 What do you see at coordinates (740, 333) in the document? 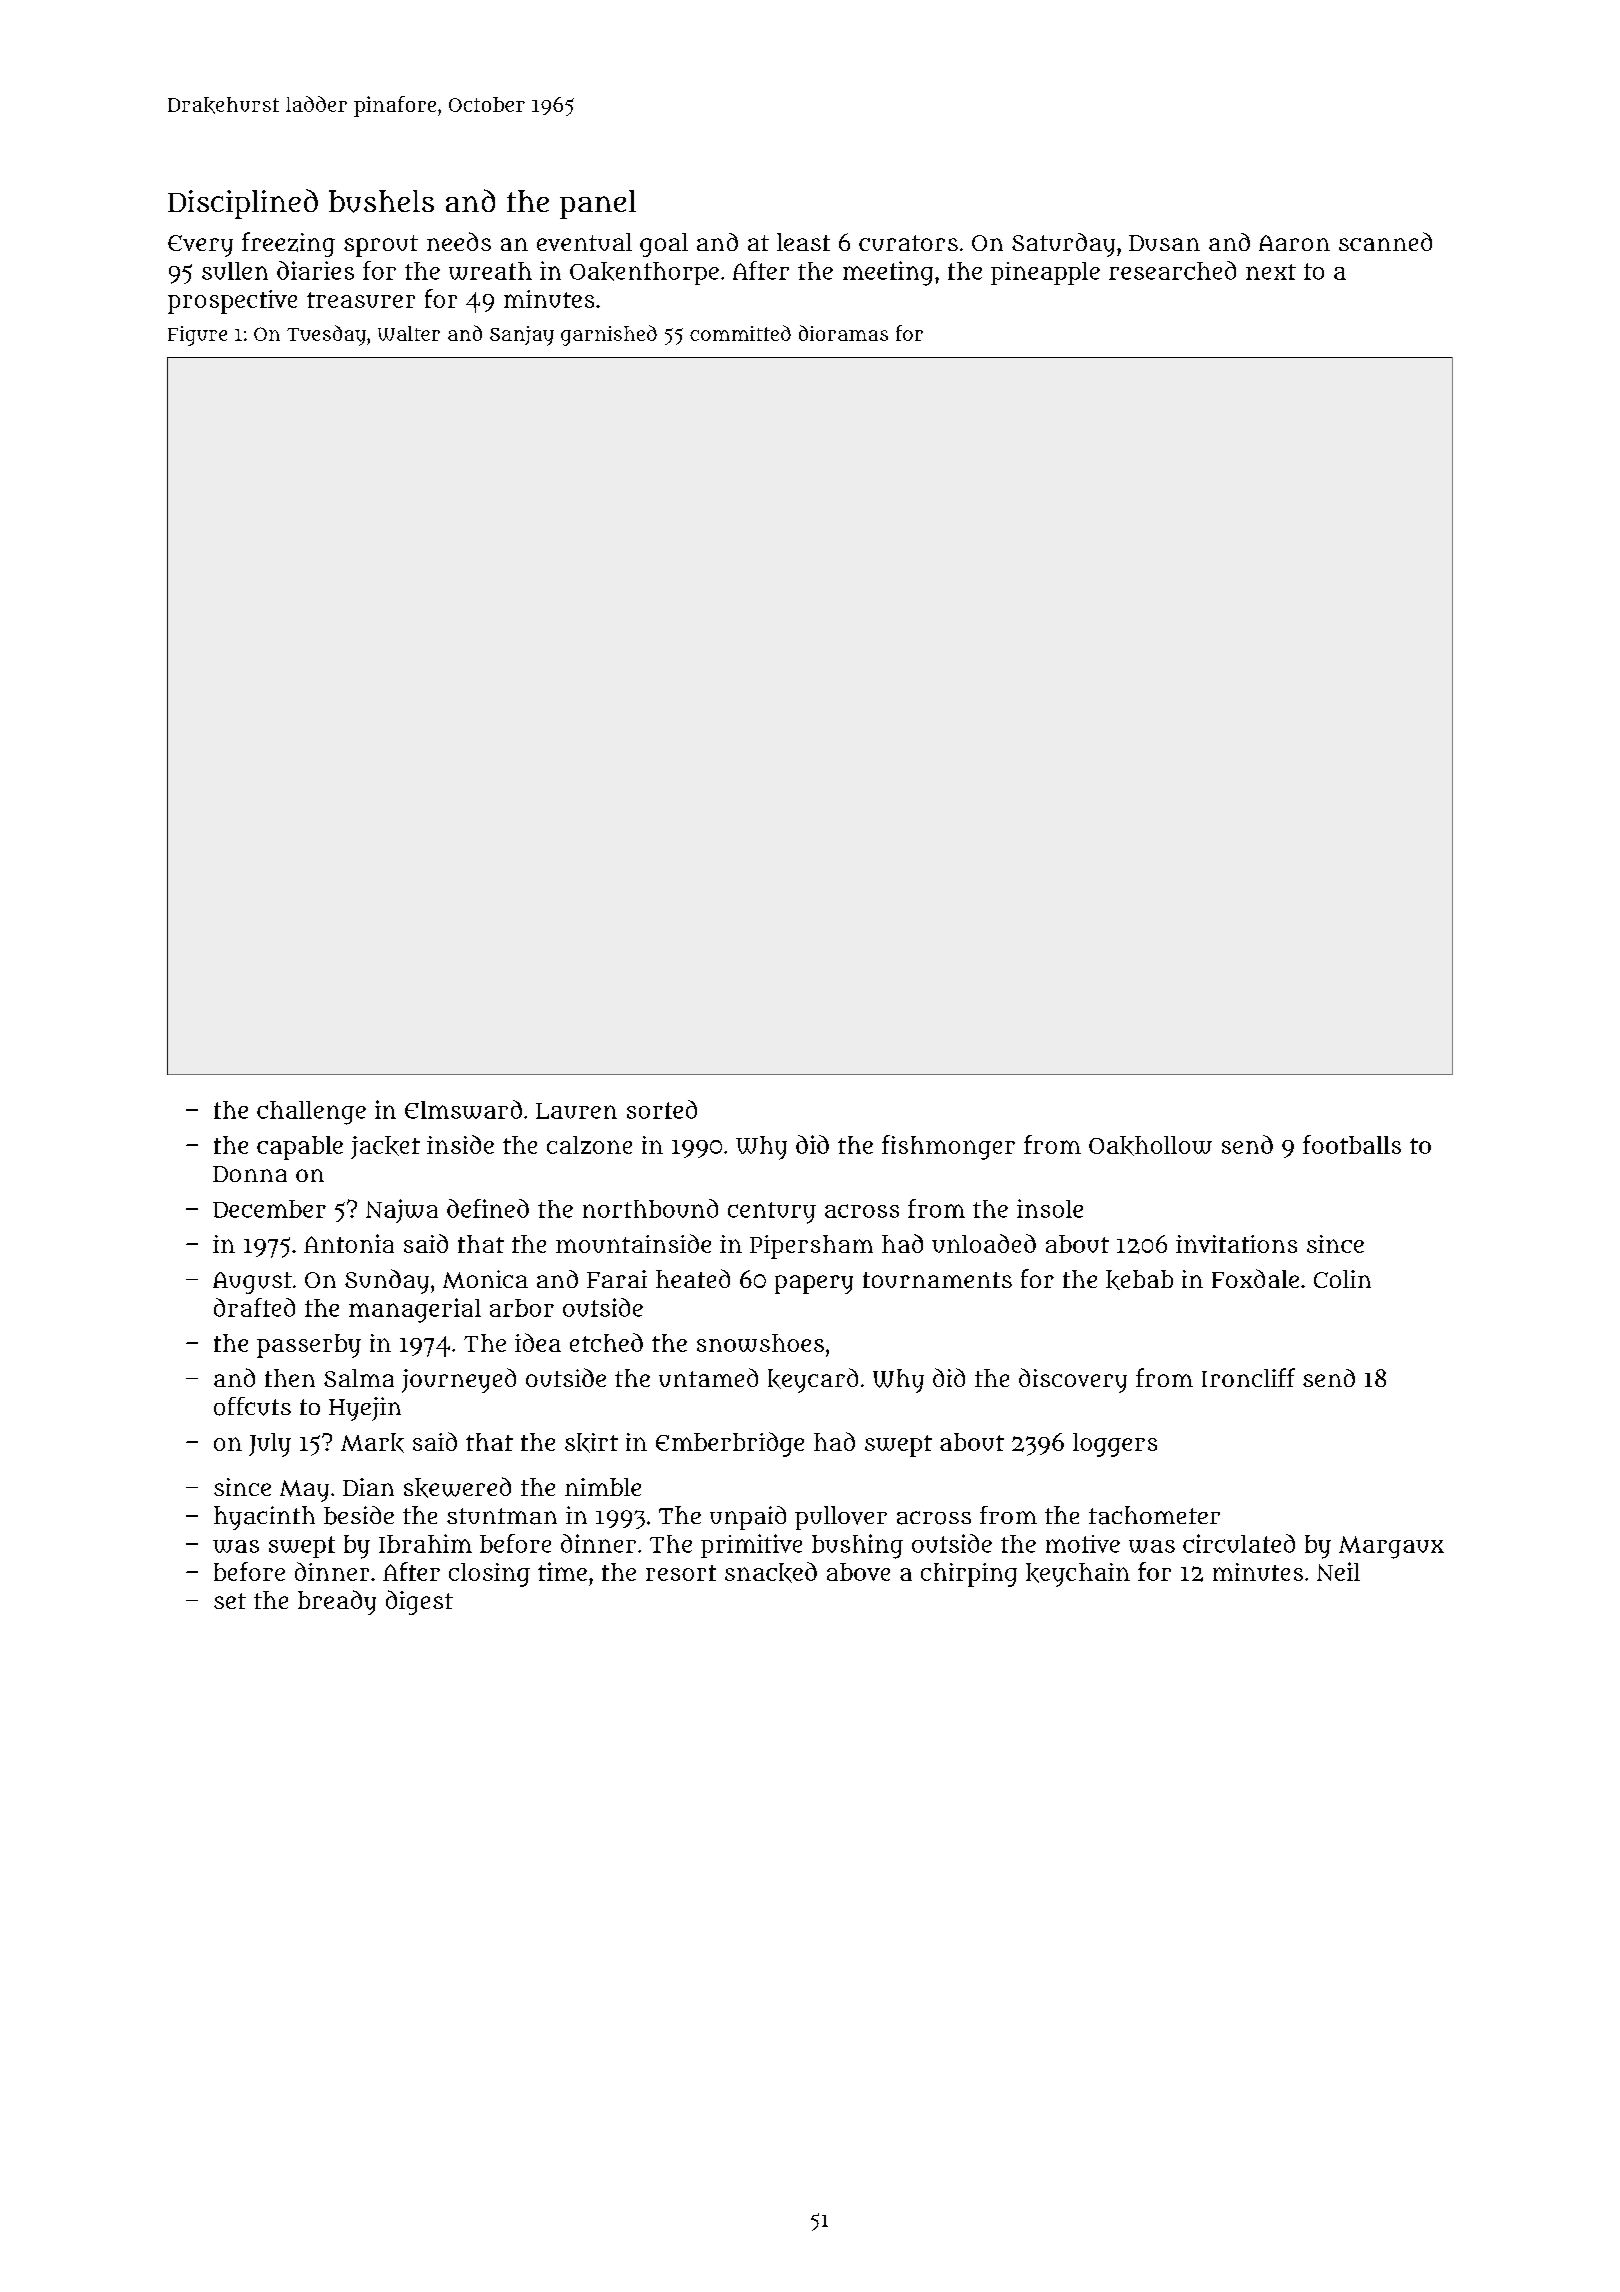
I see `committed` at bounding box center [740, 333].
